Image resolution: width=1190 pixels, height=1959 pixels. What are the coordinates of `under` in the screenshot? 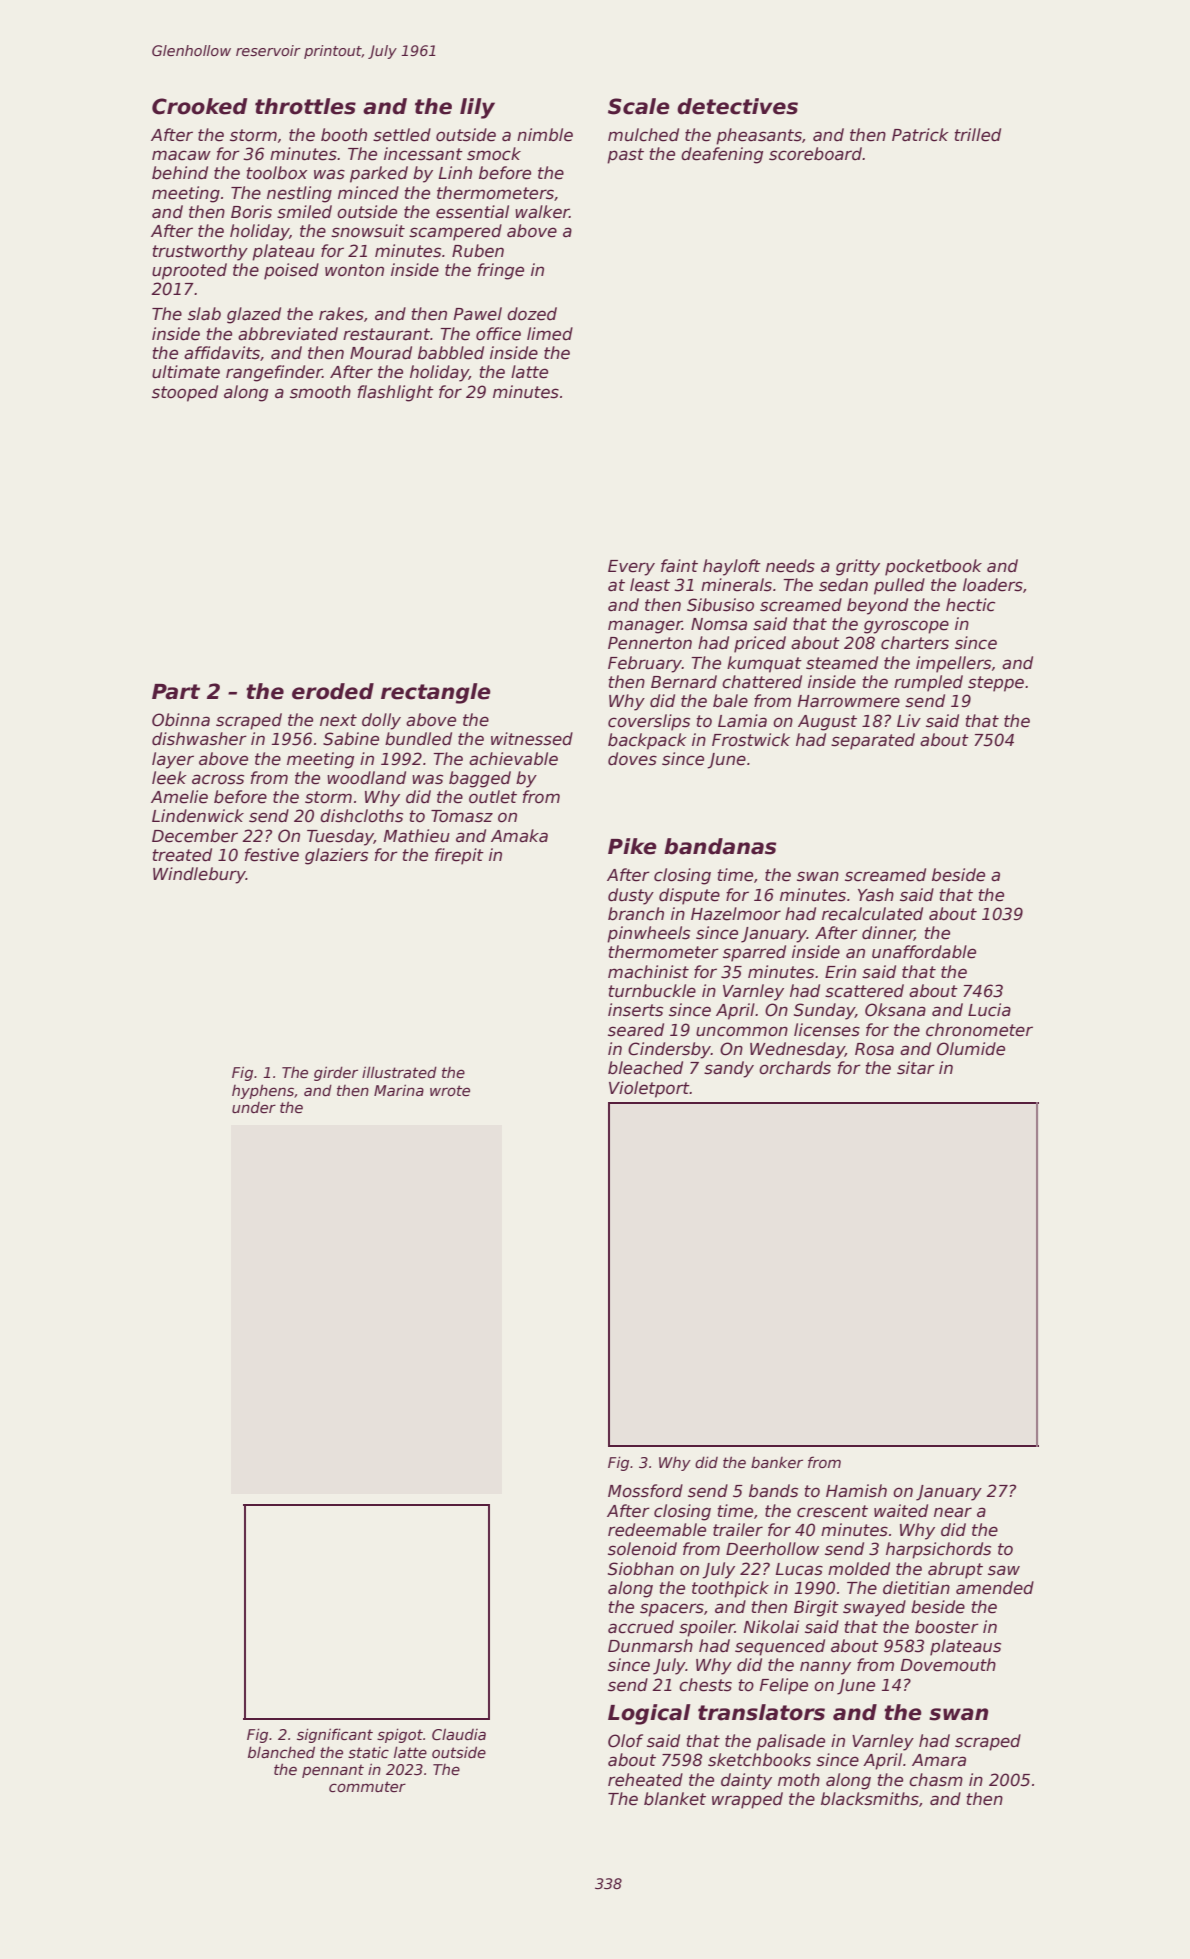 It's located at (254, 1107).
